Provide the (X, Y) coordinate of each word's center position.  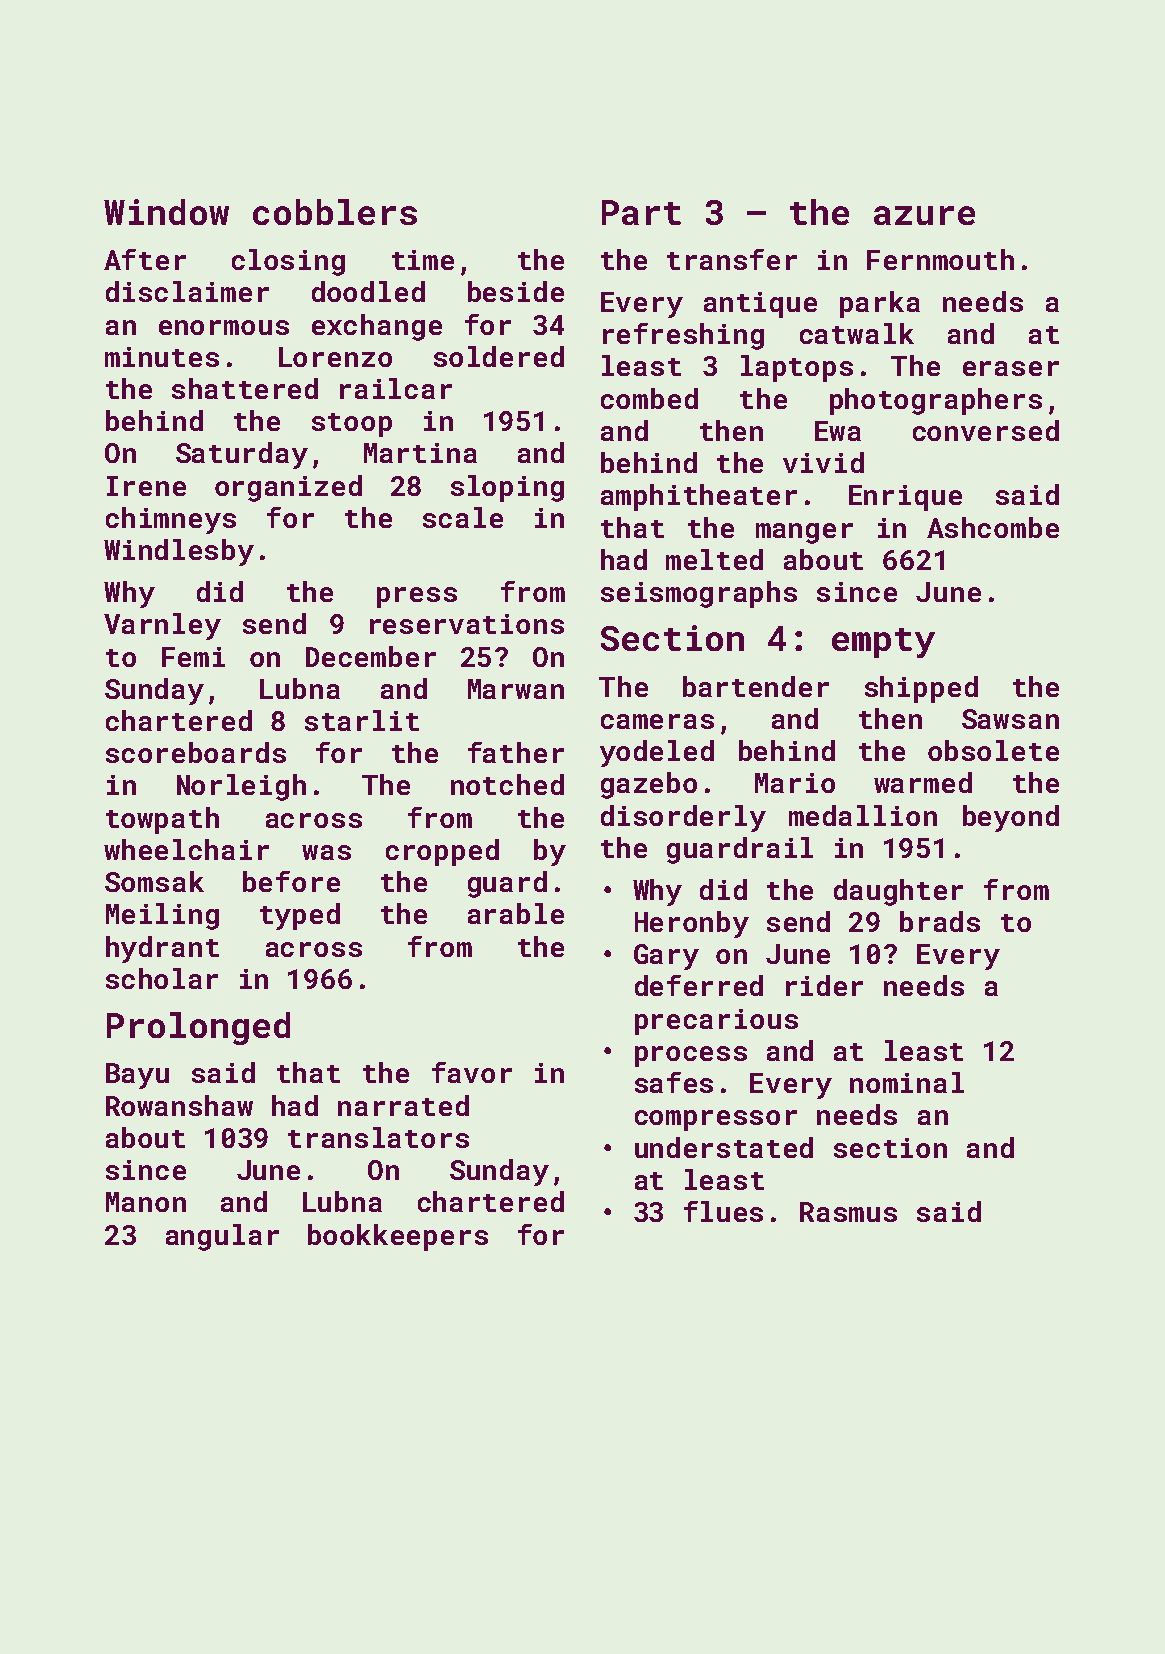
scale (463, 517)
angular (222, 1237)
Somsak (154, 881)
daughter (898, 892)
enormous (224, 327)
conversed (986, 430)
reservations (467, 624)
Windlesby (179, 552)
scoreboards (196, 752)
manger (804, 533)
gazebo (649, 785)
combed (649, 398)
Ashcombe (993, 527)
